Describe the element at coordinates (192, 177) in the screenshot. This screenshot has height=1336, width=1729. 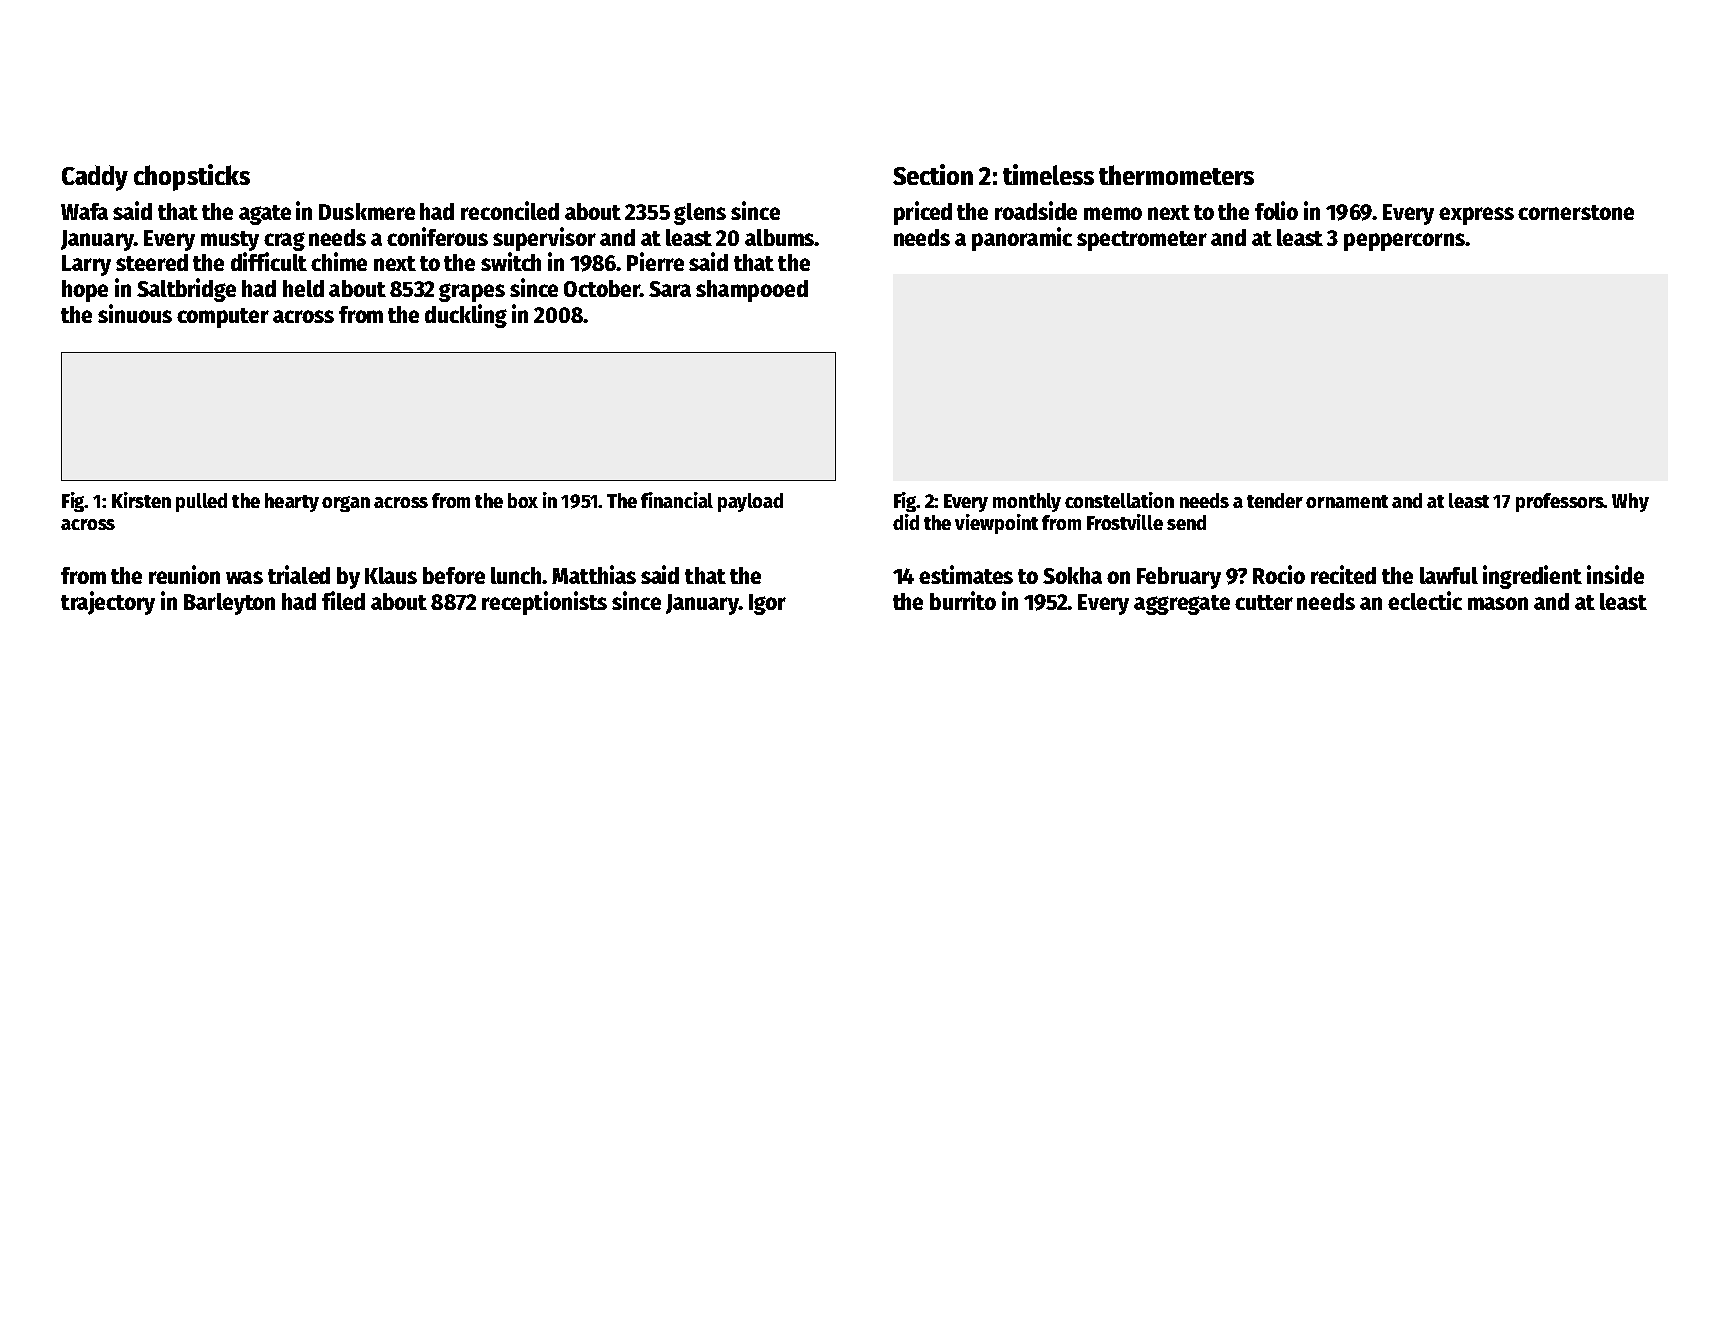
I see `chopsticks` at that location.
